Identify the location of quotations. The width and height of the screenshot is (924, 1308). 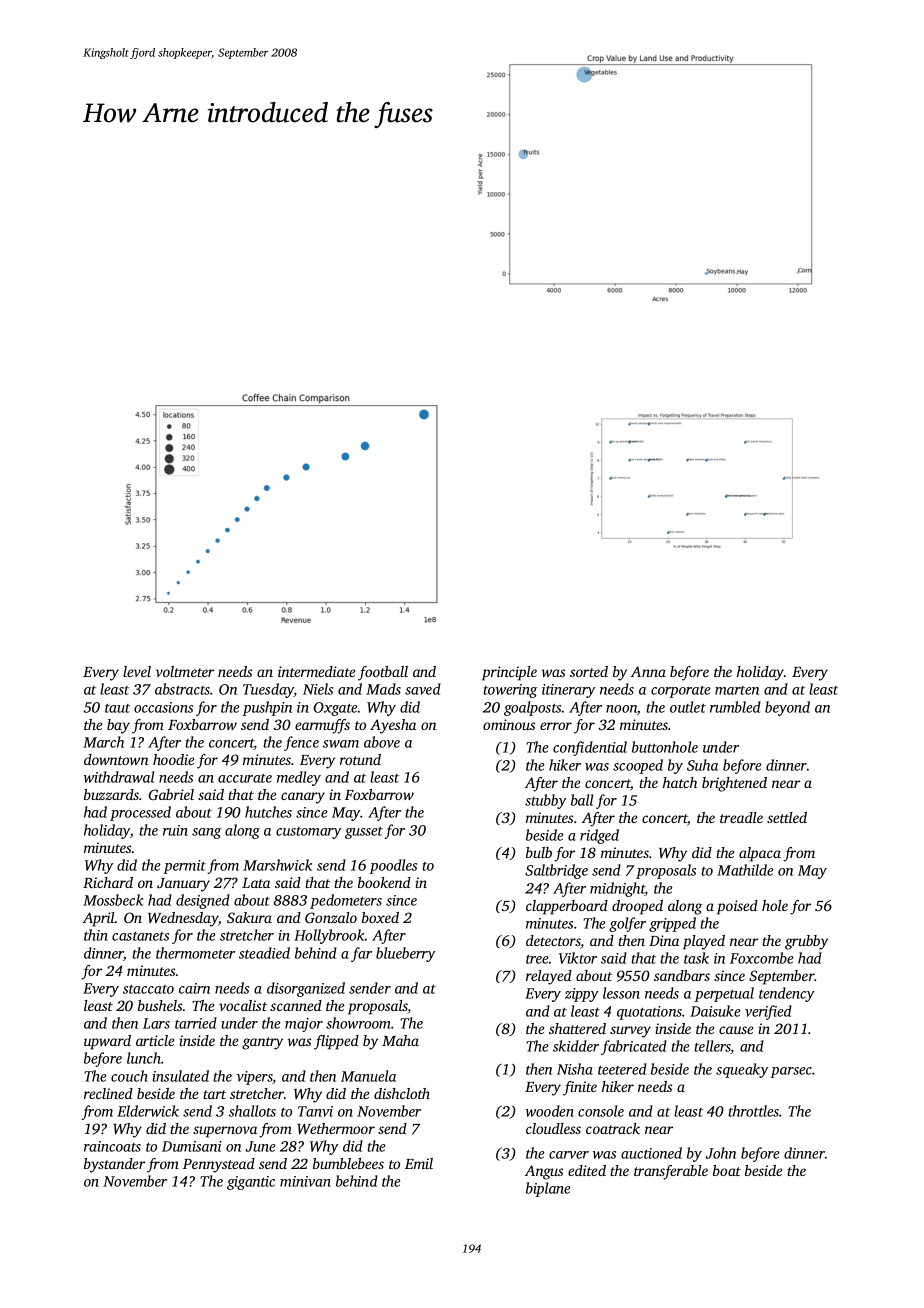
(649, 1013).
